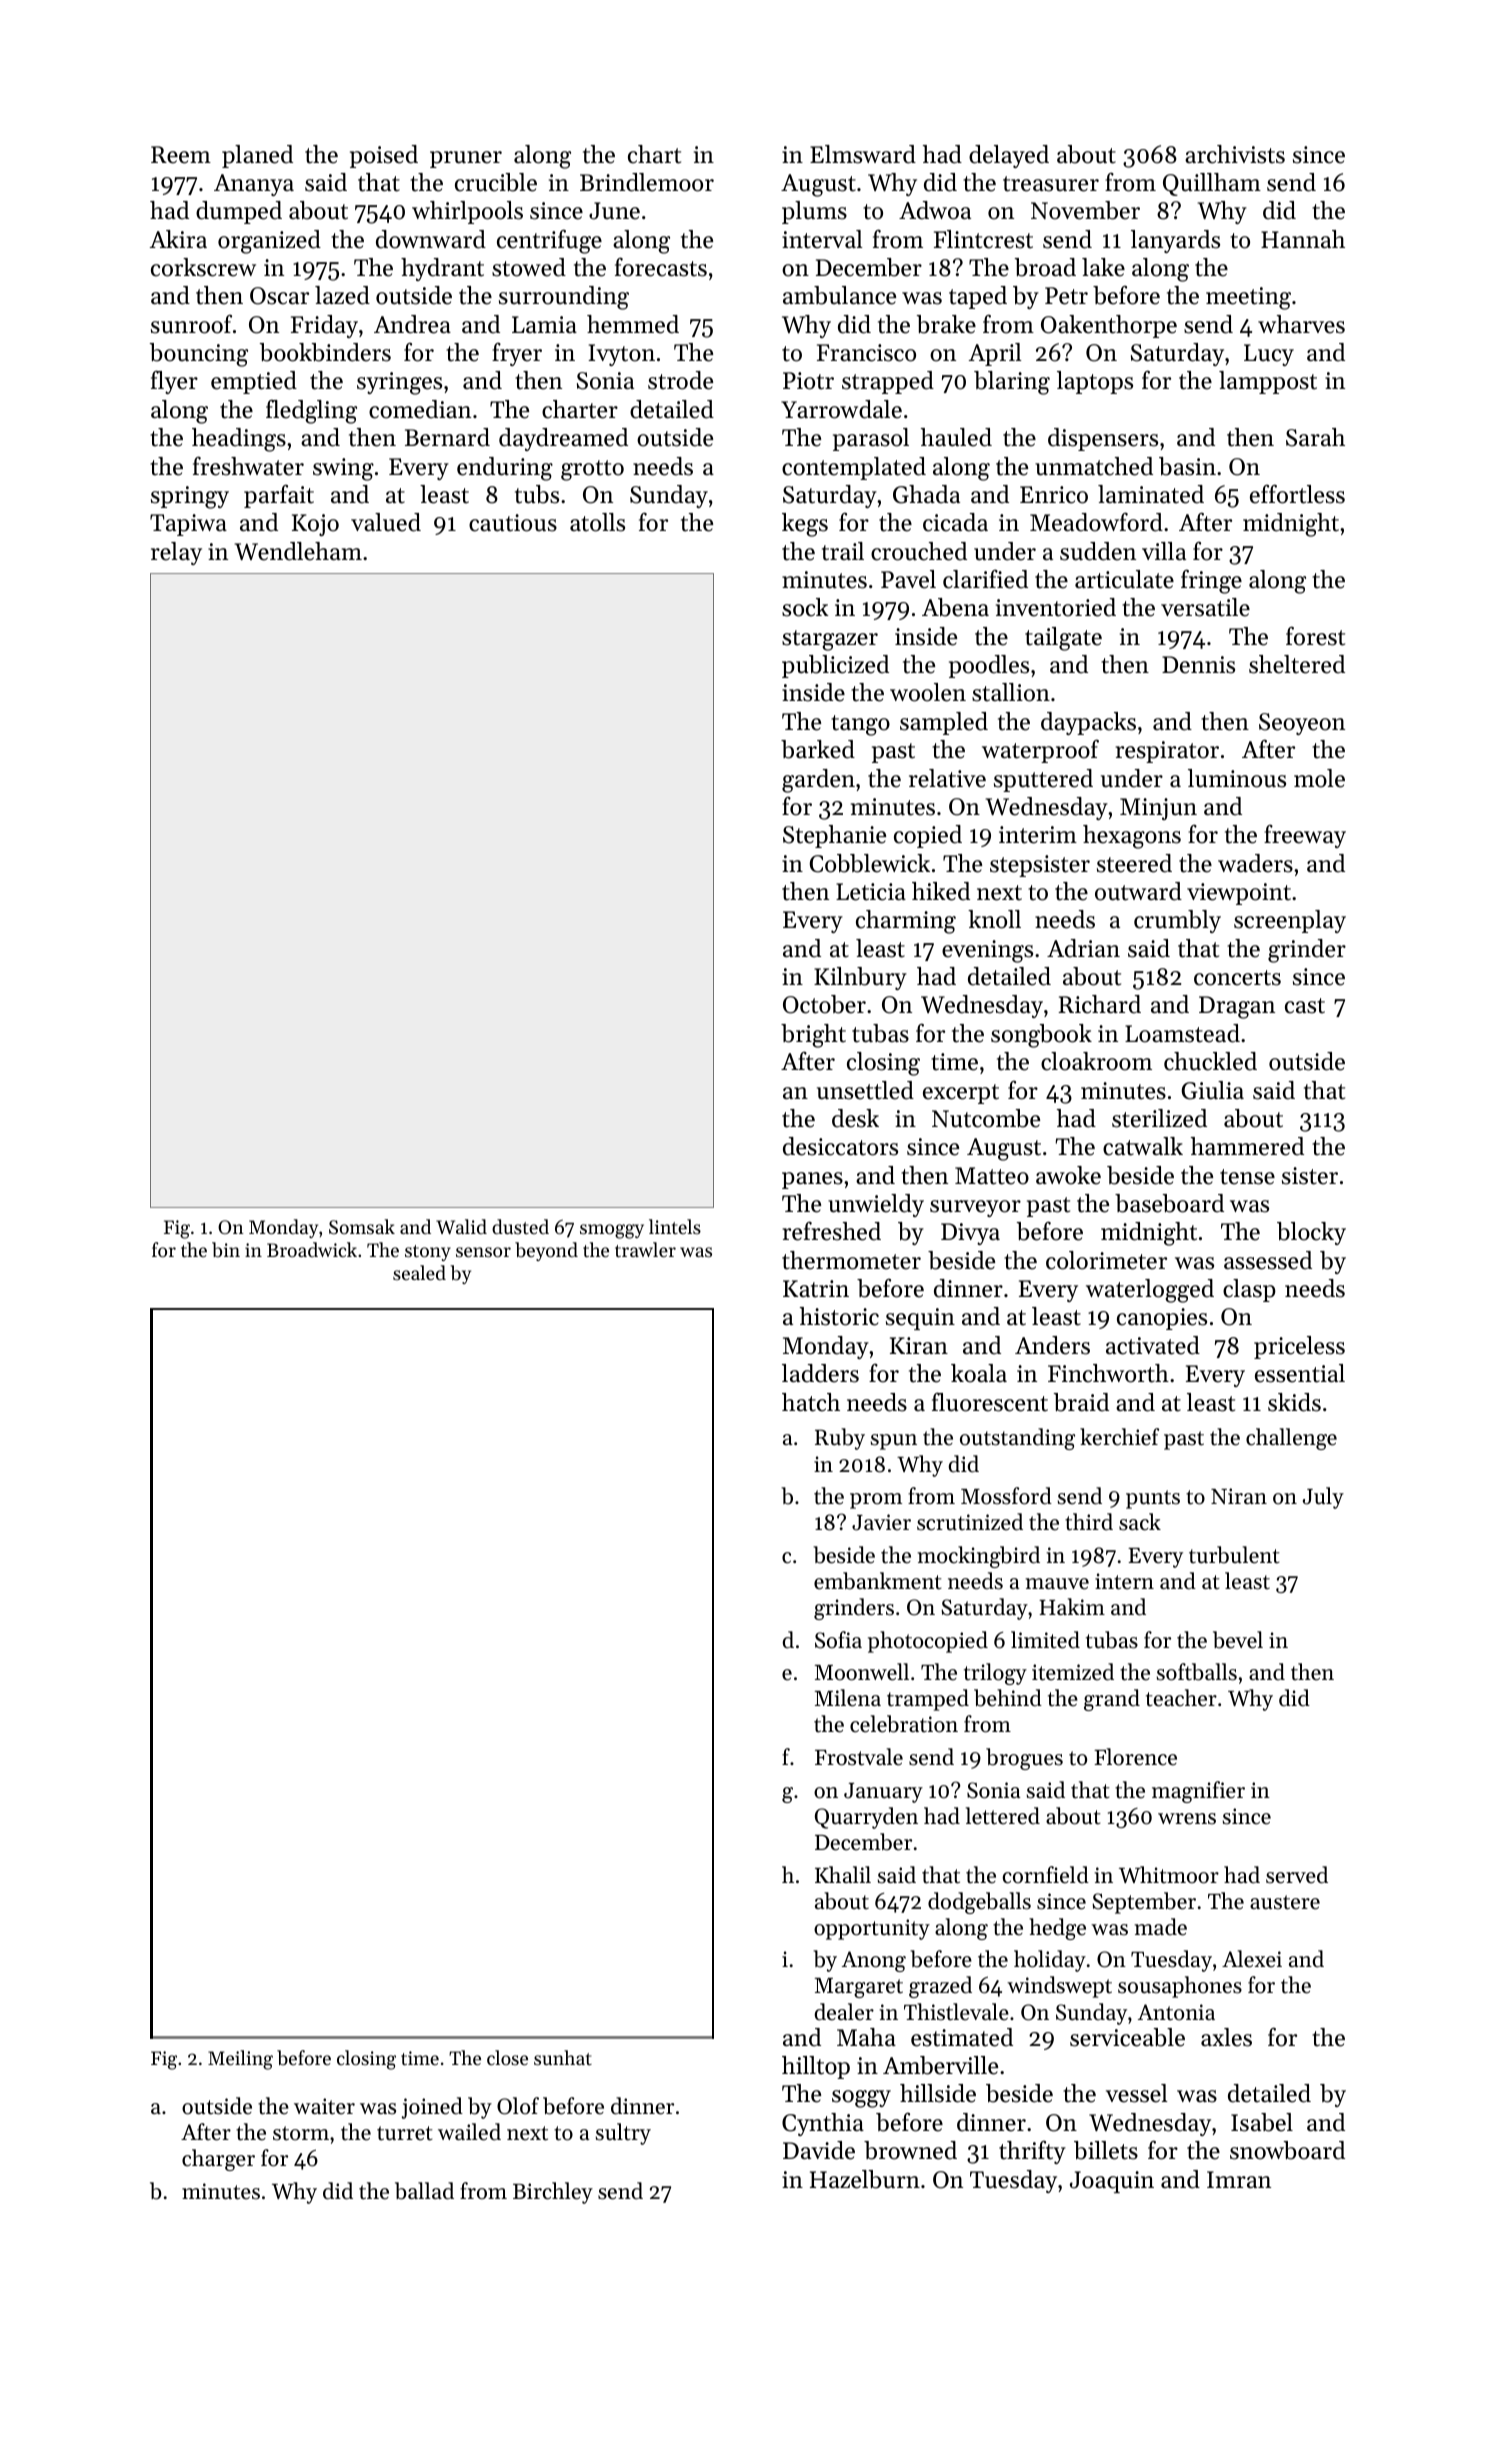 The width and height of the screenshot is (1496, 2464). I want to click on poised, so click(384, 156).
